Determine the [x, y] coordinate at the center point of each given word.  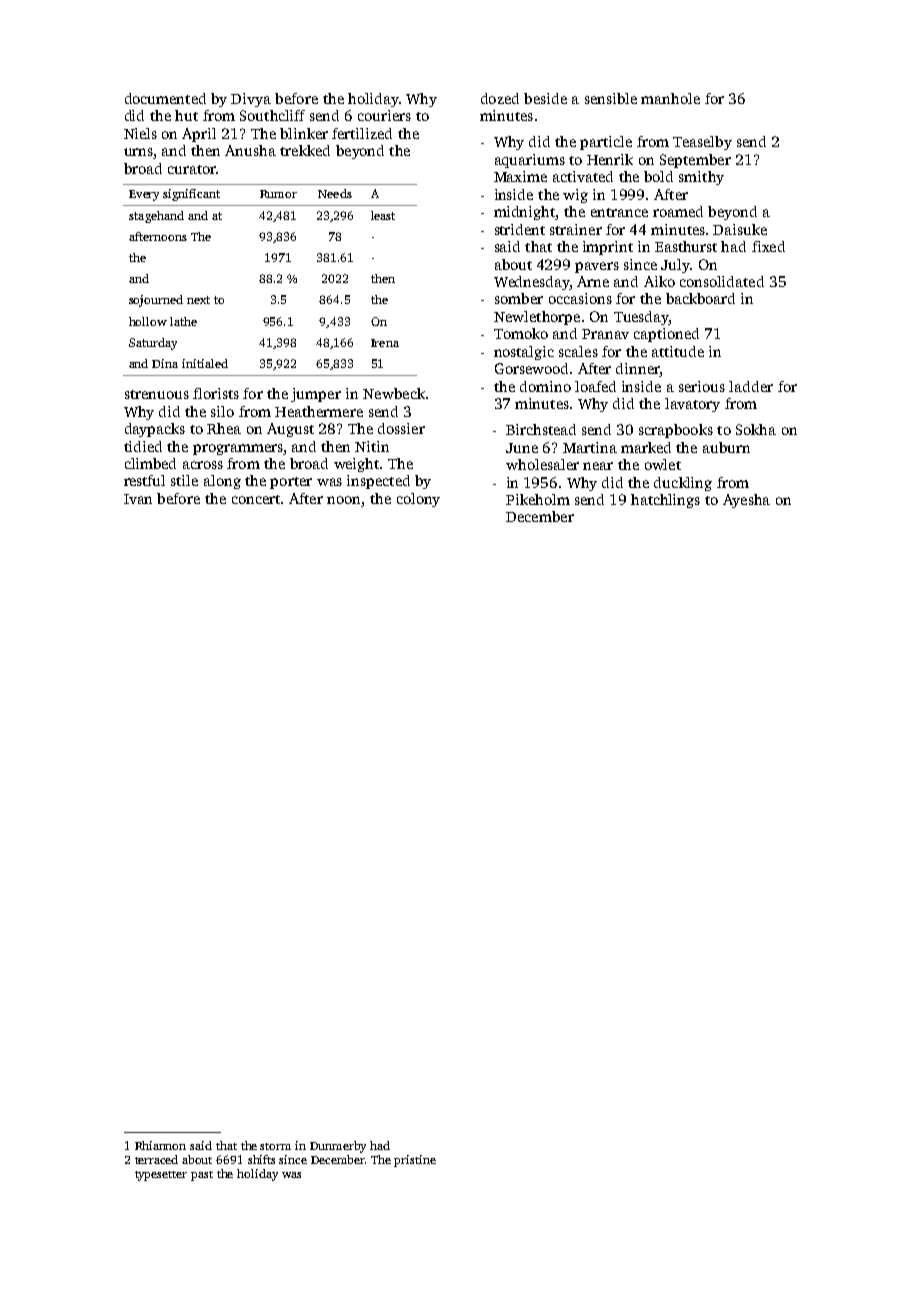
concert [256, 499]
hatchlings [665, 501]
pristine [415, 1161]
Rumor [278, 194]
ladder [751, 386]
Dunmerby [338, 1147]
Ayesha [746, 501]
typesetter [161, 1176]
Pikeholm [538, 499]
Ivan [138, 499]
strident [520, 229]
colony [418, 500]
